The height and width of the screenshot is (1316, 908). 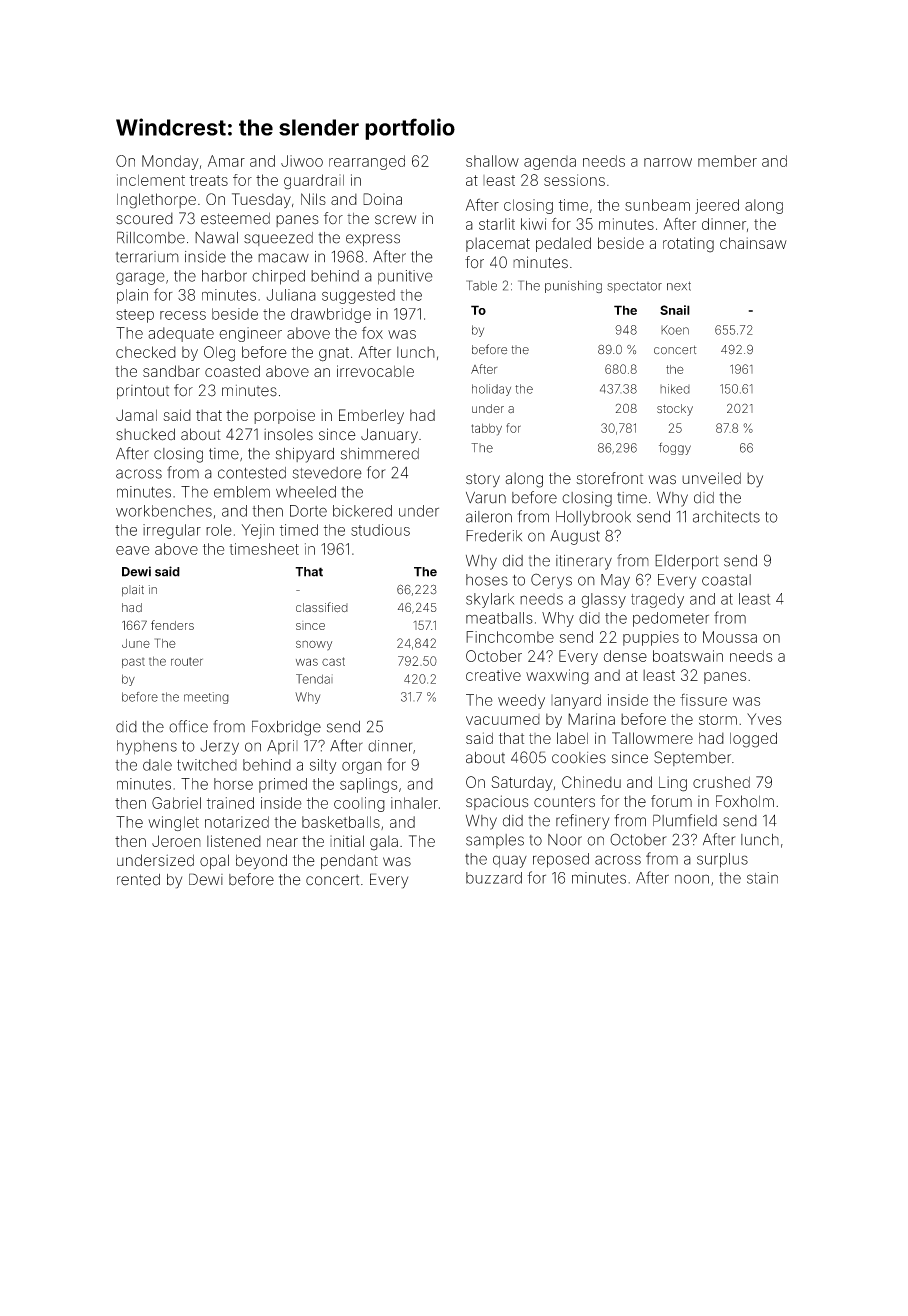 What do you see at coordinates (609, 478) in the screenshot?
I see `storefront` at bounding box center [609, 478].
